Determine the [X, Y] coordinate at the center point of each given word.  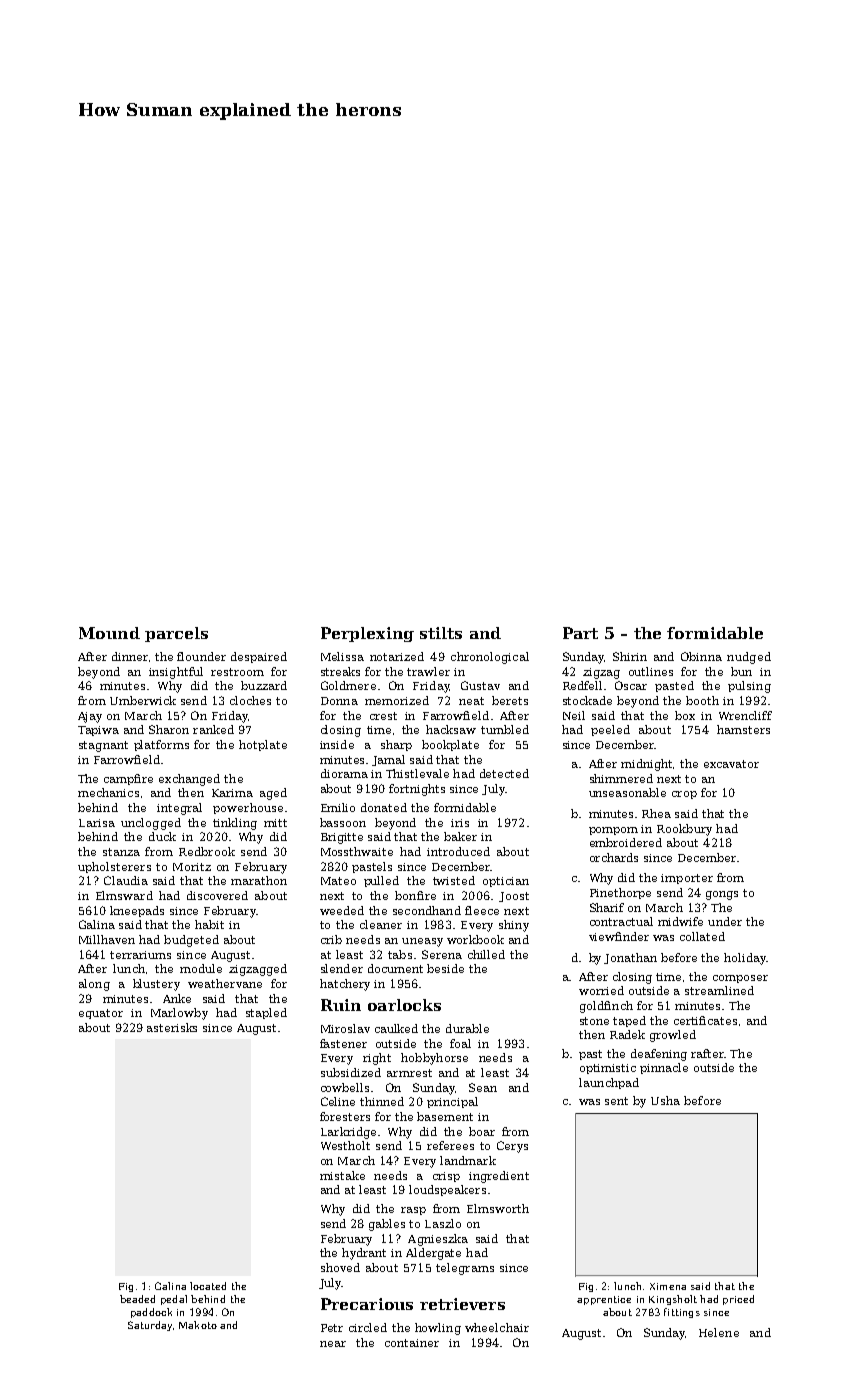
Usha [665, 1100]
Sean [483, 1087]
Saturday [150, 1326]
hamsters [743, 729]
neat [471, 701]
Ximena [668, 1286]
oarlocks [404, 1005]
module [201, 968]
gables [387, 1225]
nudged [749, 658]
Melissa [342, 656]
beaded [137, 1299]
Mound [109, 633]
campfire [128, 779]
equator [101, 1014]
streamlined [719, 990]
